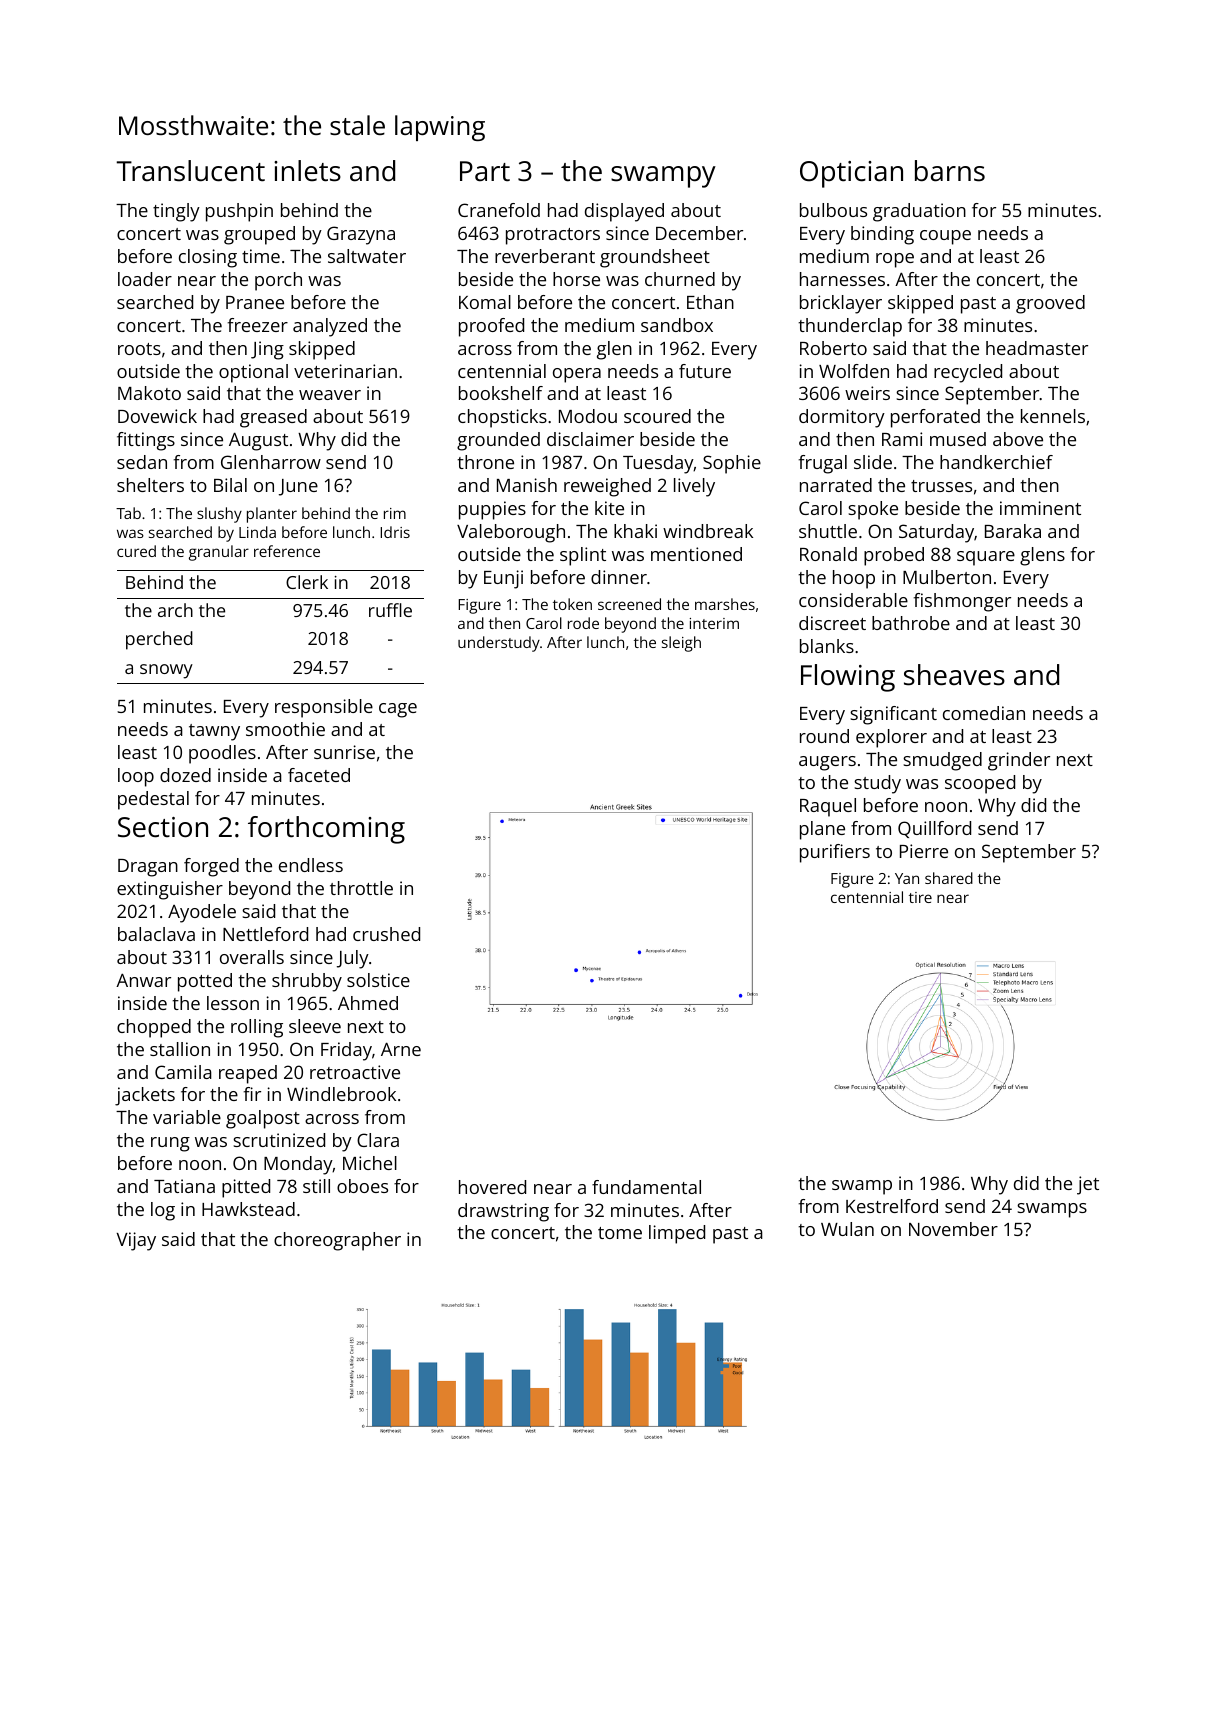 The width and height of the screenshot is (1222, 1729). I want to click on bulbous, so click(833, 210).
